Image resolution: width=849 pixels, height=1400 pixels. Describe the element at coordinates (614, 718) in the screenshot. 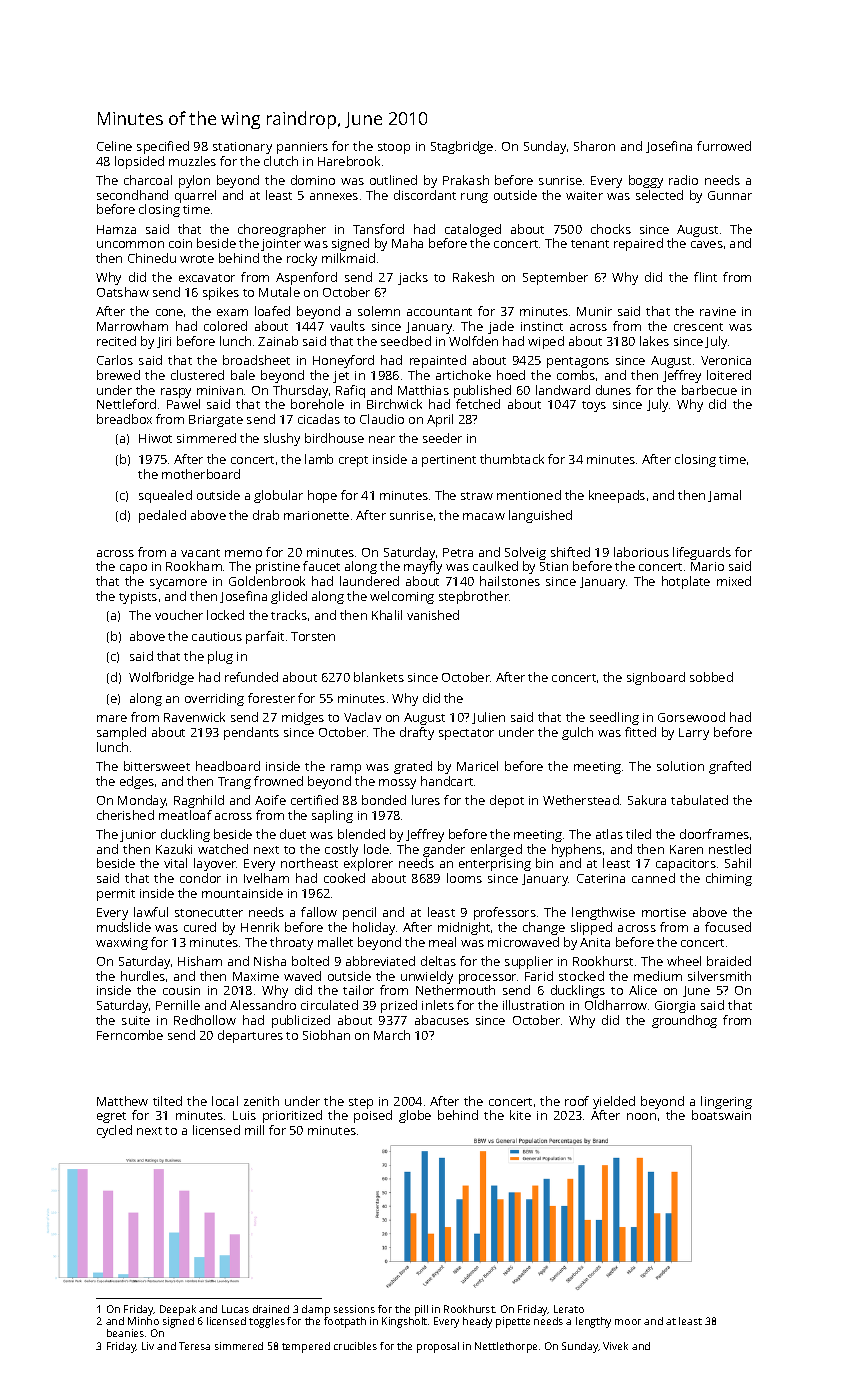

I see `seedling` at that location.
